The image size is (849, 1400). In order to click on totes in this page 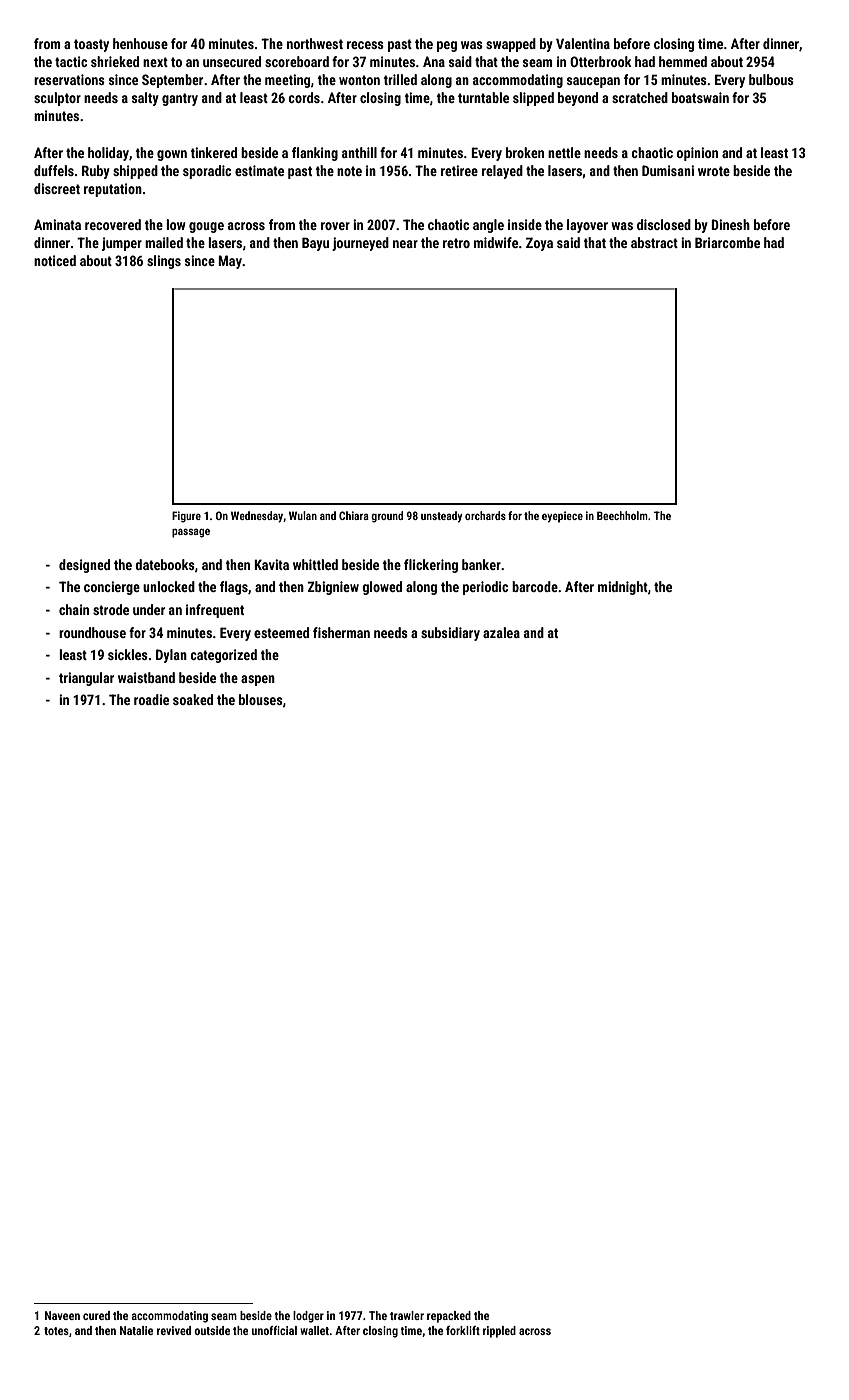, I will do `click(56, 1331)`.
